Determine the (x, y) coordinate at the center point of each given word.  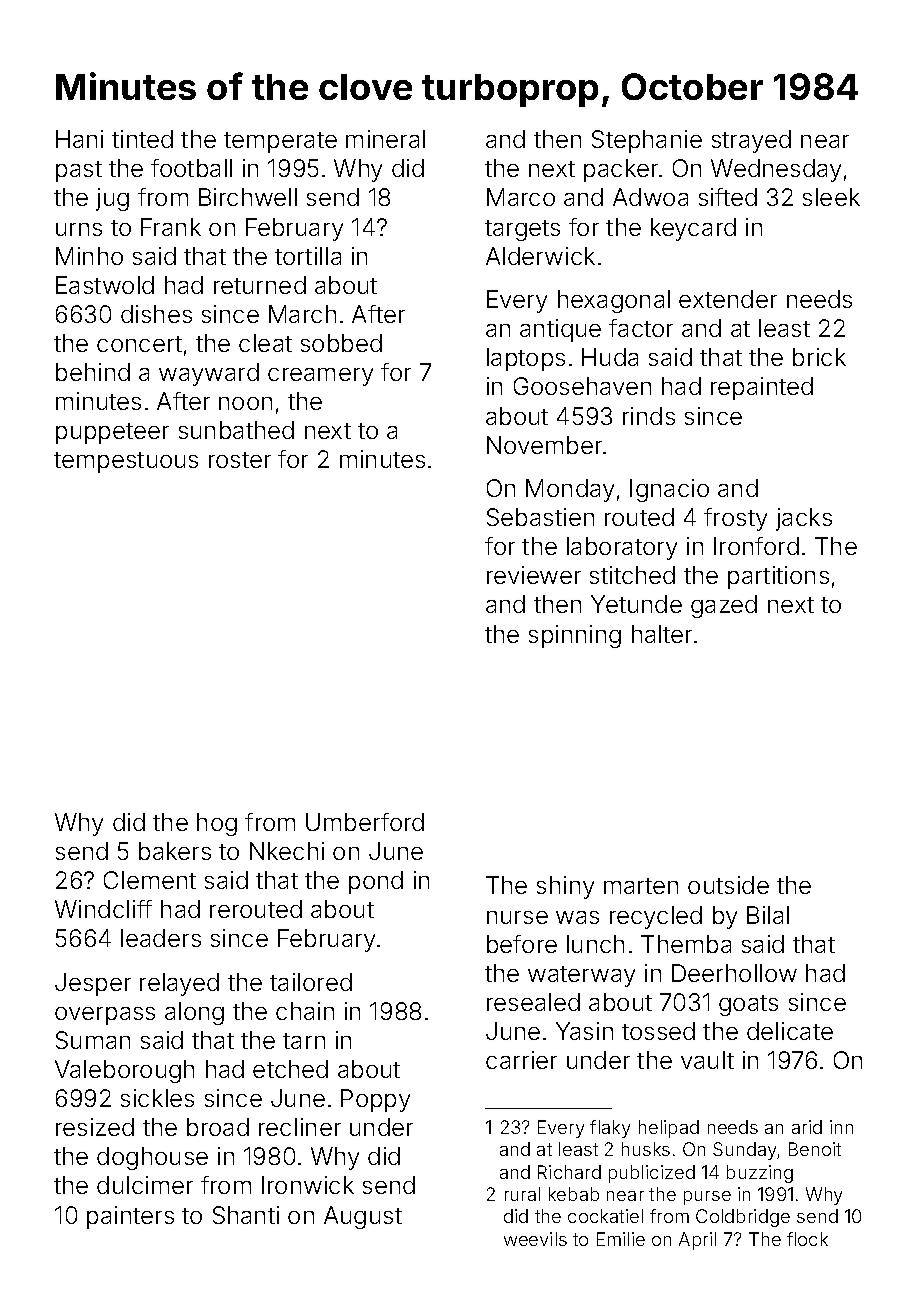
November (544, 445)
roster (240, 460)
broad (218, 1127)
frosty (735, 519)
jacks (804, 519)
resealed (533, 1002)
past (79, 171)
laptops (526, 359)
